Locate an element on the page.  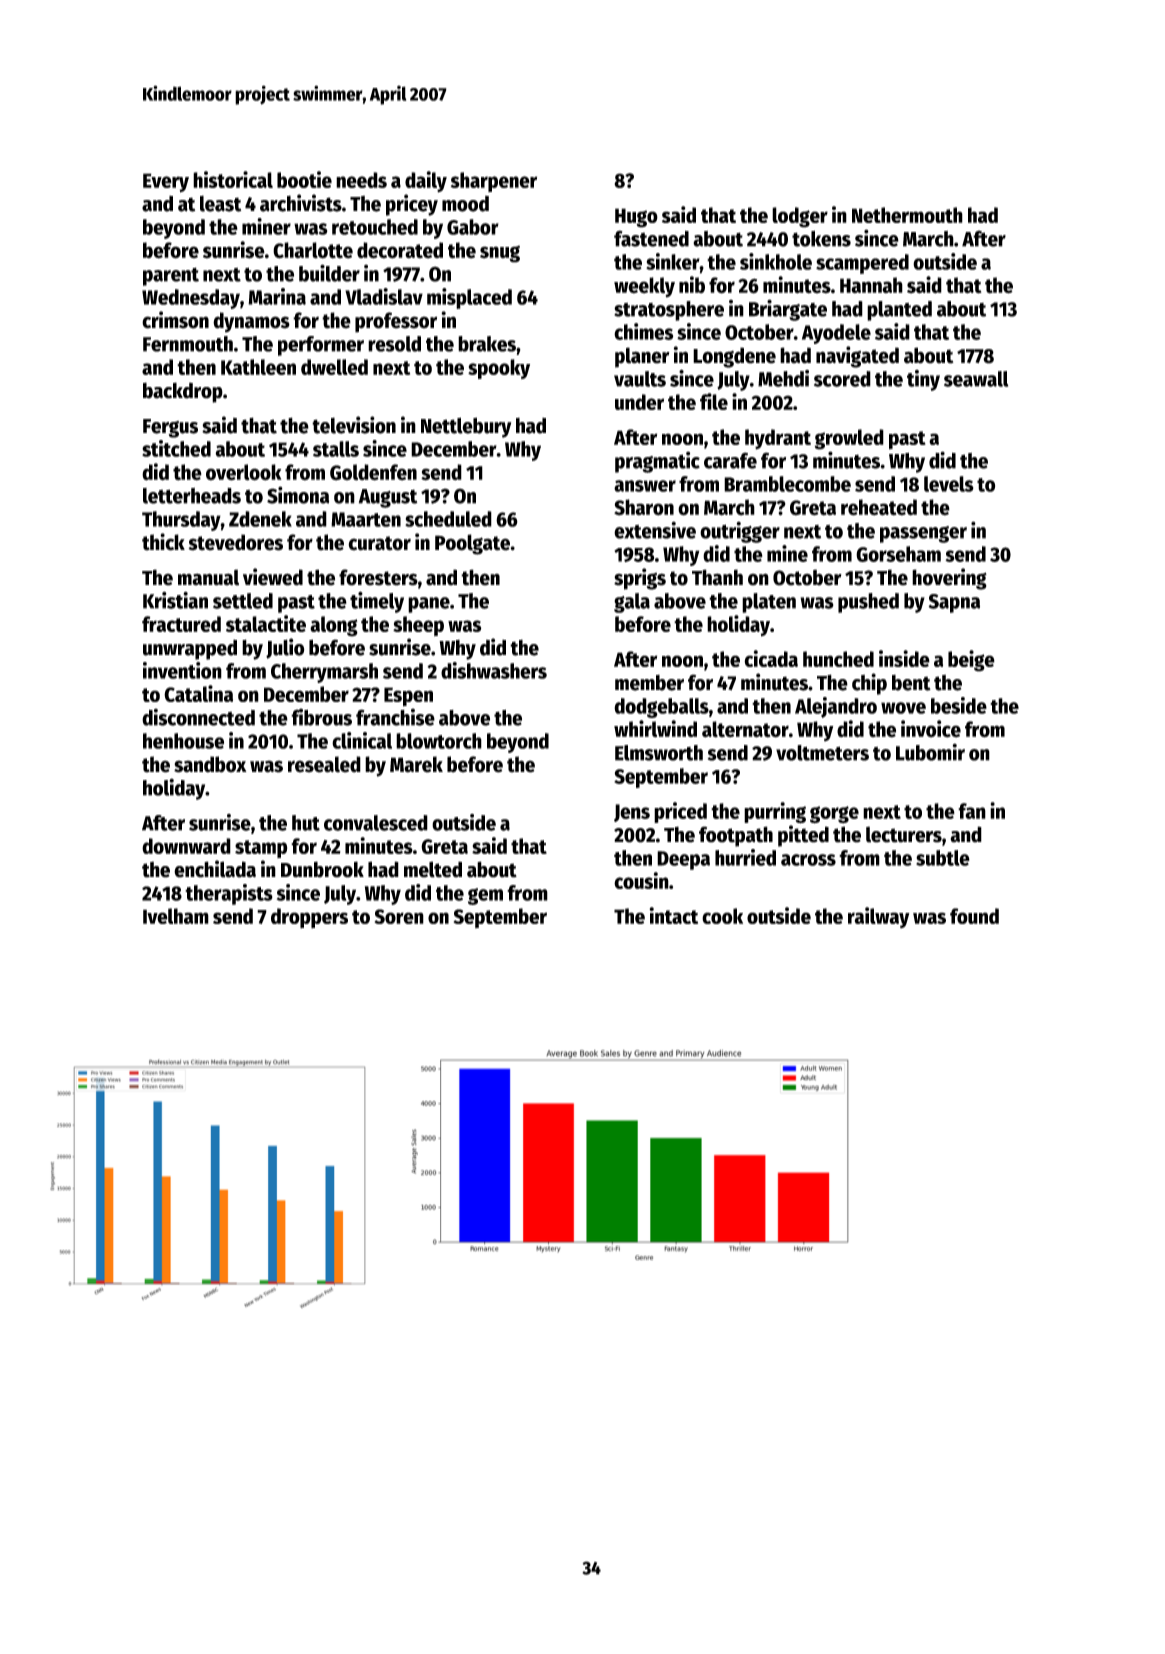
bootie is located at coordinates (304, 179).
